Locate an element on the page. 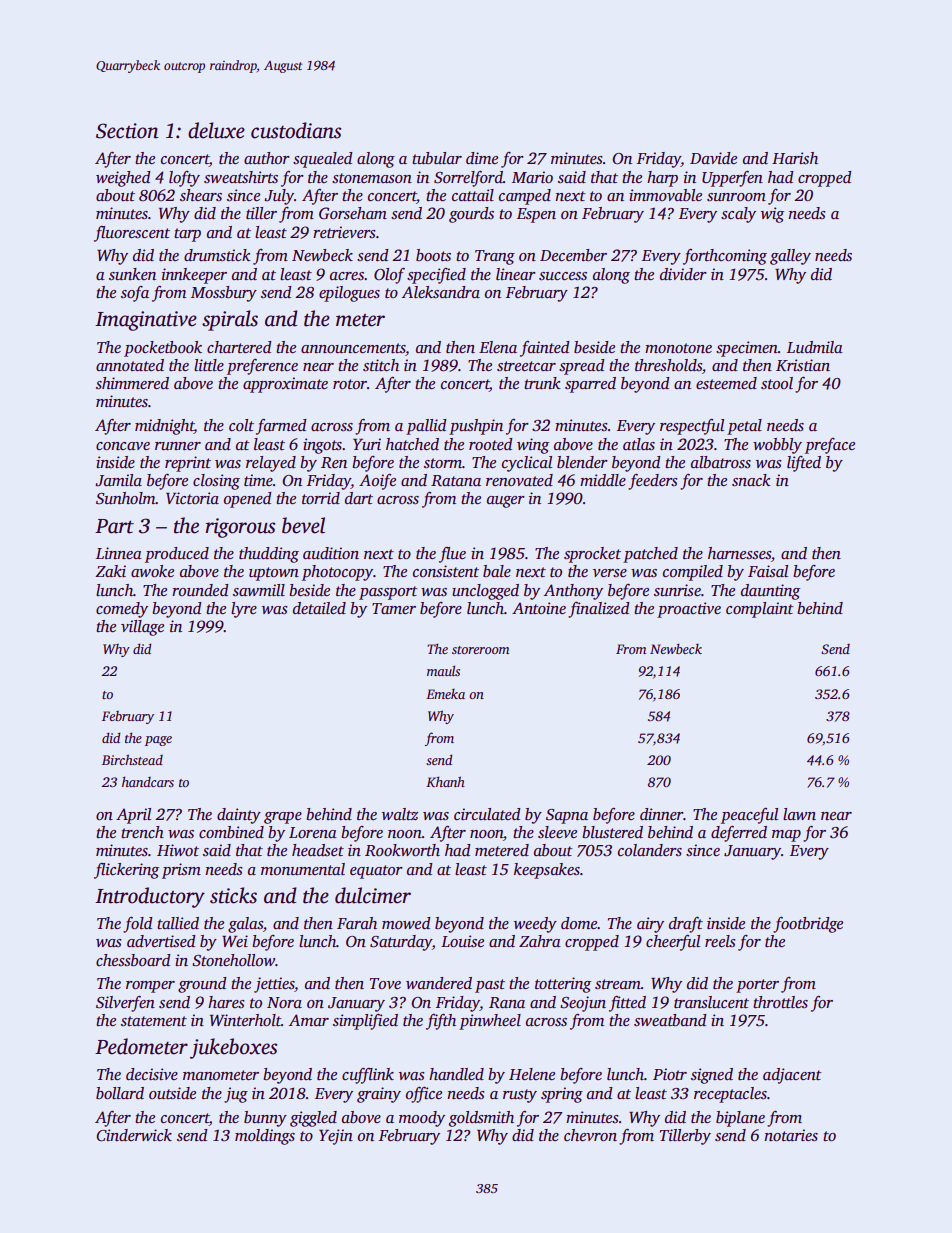  Davide is located at coordinates (713, 158).
